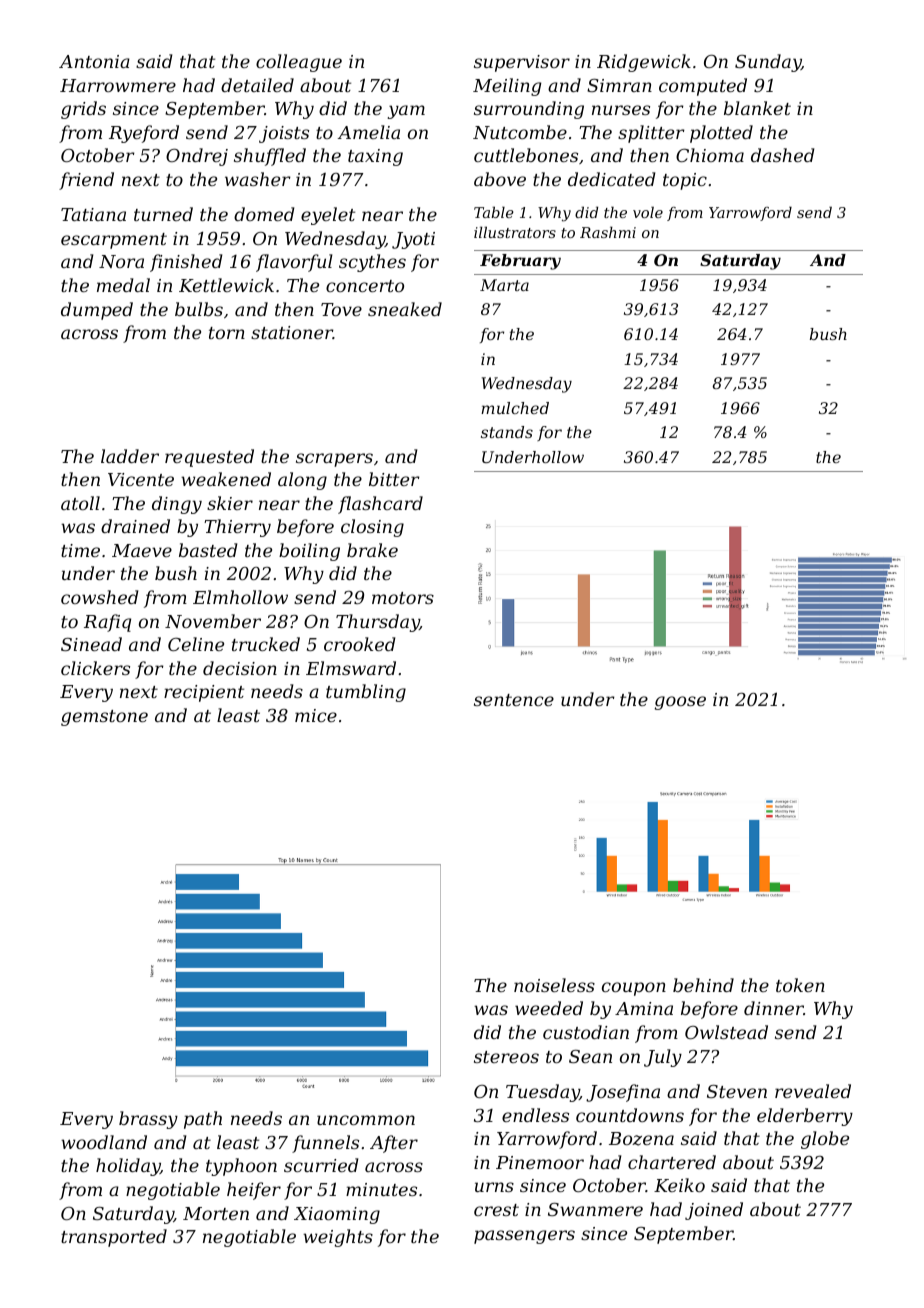 The width and height of the screenshot is (924, 1308). What do you see at coordinates (203, 1120) in the screenshot?
I see `path` at bounding box center [203, 1120].
